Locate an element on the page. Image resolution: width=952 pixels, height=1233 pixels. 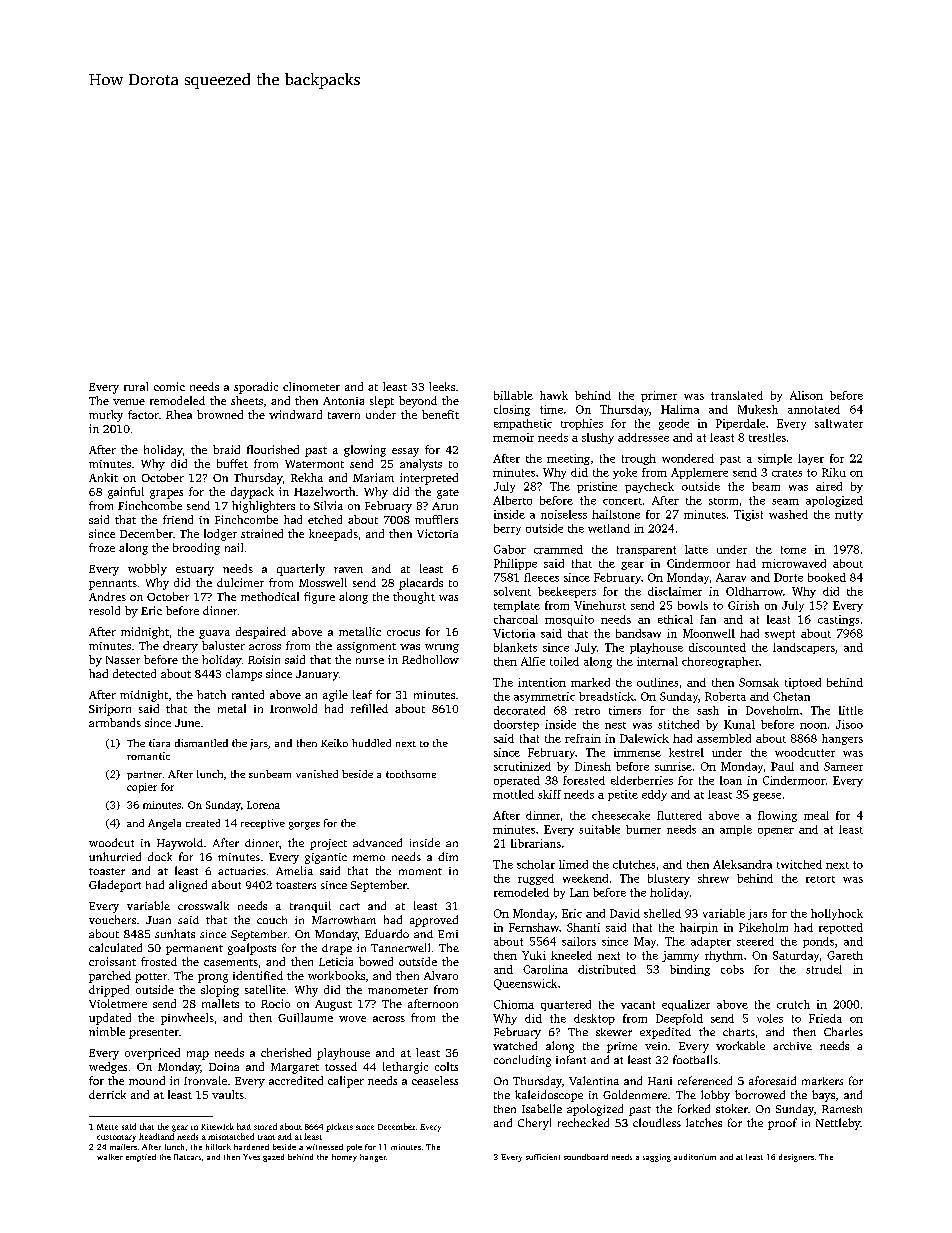
Emi is located at coordinates (448, 934).
